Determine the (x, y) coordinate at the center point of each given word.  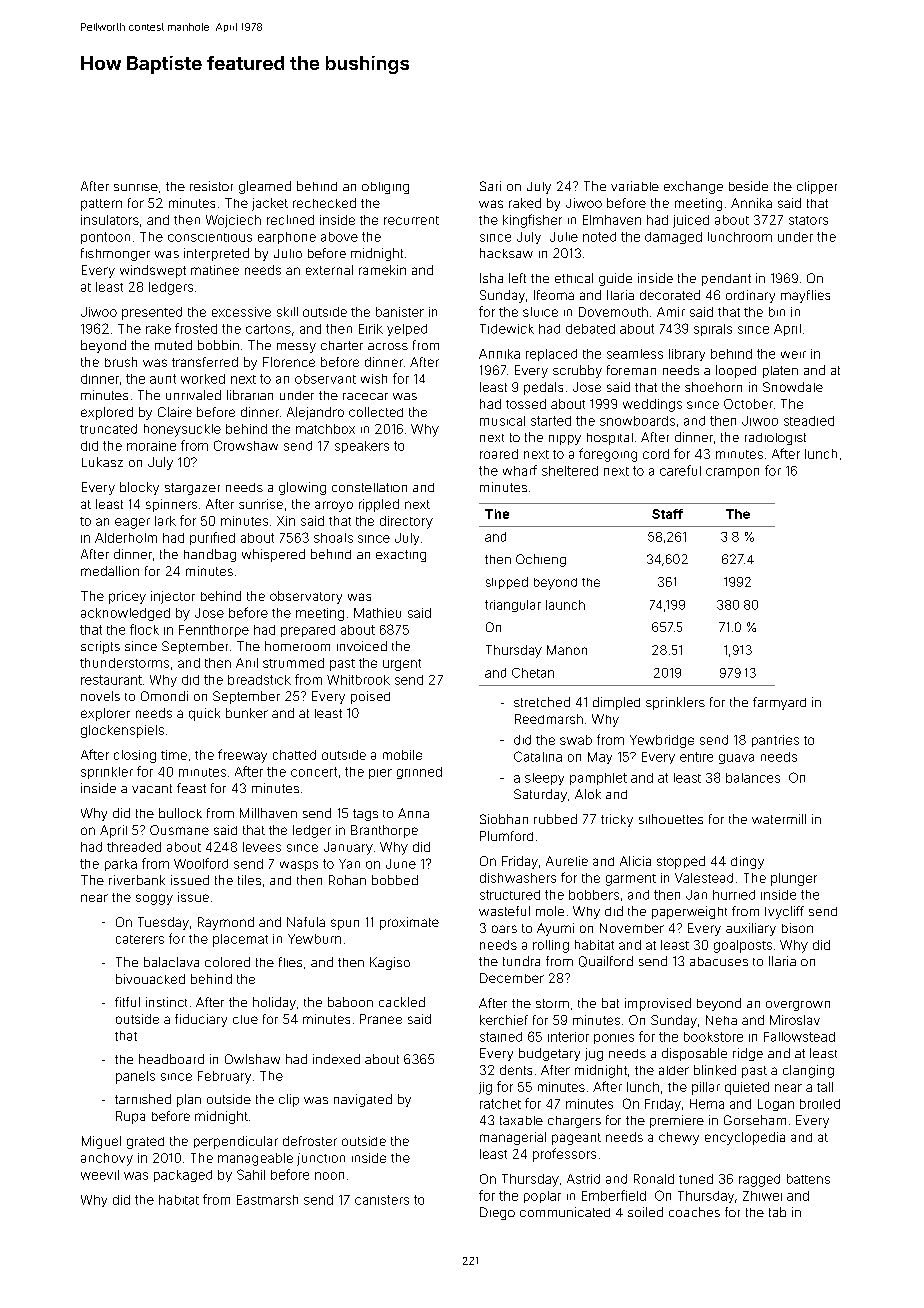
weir (793, 355)
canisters (382, 1200)
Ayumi (555, 929)
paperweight (689, 912)
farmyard (779, 703)
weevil (100, 1175)
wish (374, 379)
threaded (134, 847)
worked (203, 379)
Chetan (533, 673)
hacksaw (506, 253)
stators (808, 220)
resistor (211, 186)
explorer (105, 714)
